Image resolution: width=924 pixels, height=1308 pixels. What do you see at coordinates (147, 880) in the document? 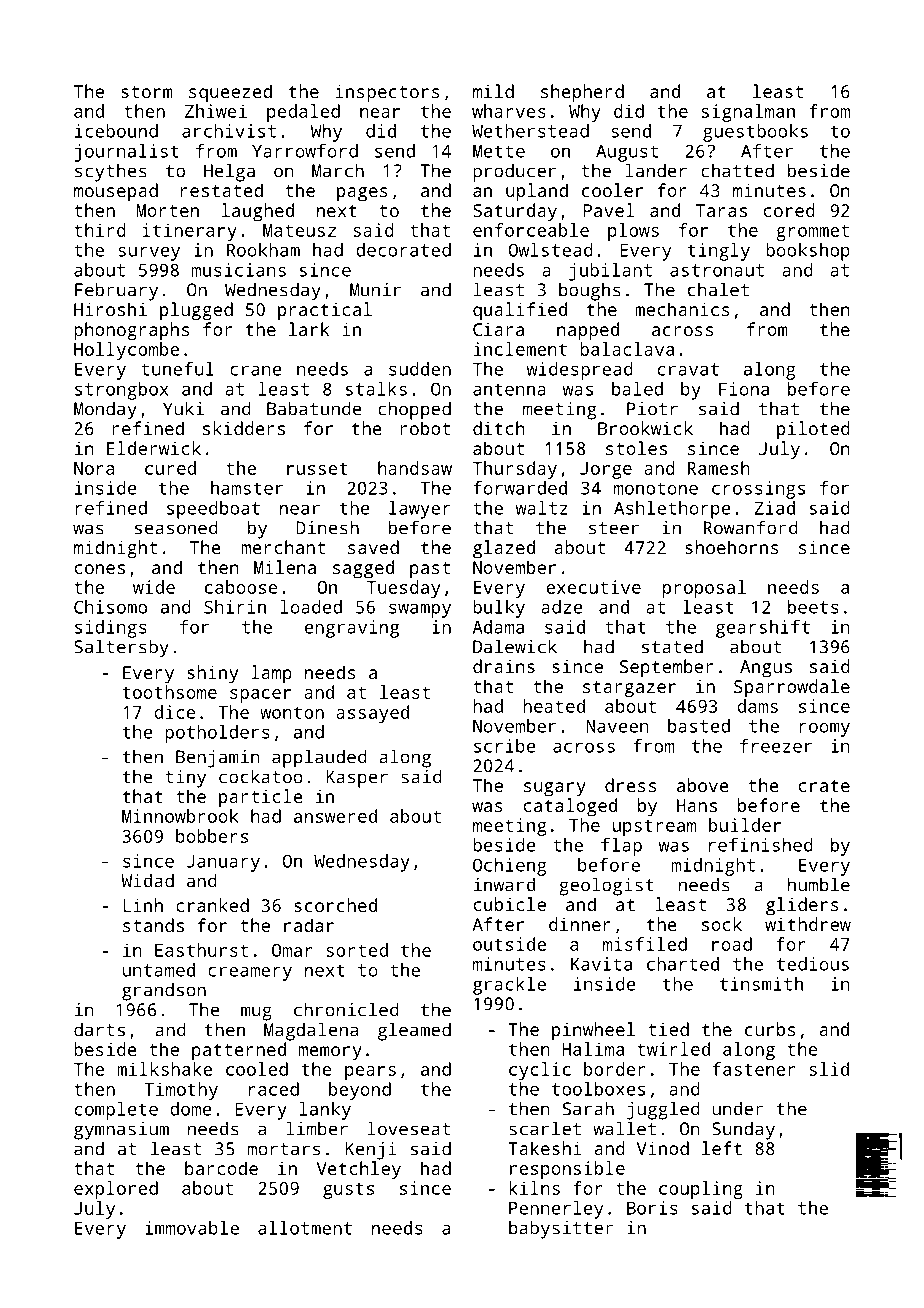
I see `Widad` at bounding box center [147, 880].
